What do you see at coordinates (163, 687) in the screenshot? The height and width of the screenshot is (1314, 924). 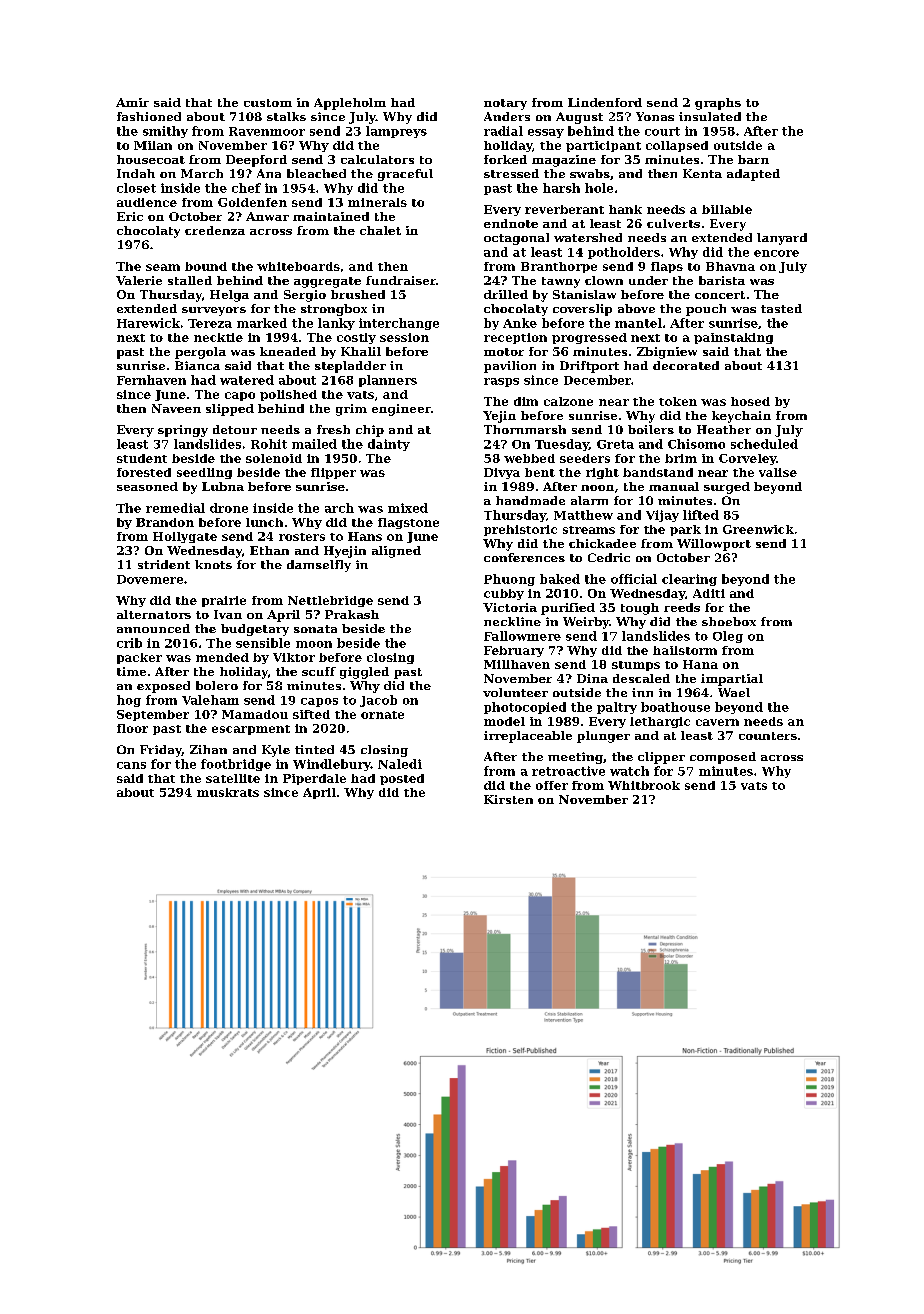 I see `exposed` at bounding box center [163, 687].
